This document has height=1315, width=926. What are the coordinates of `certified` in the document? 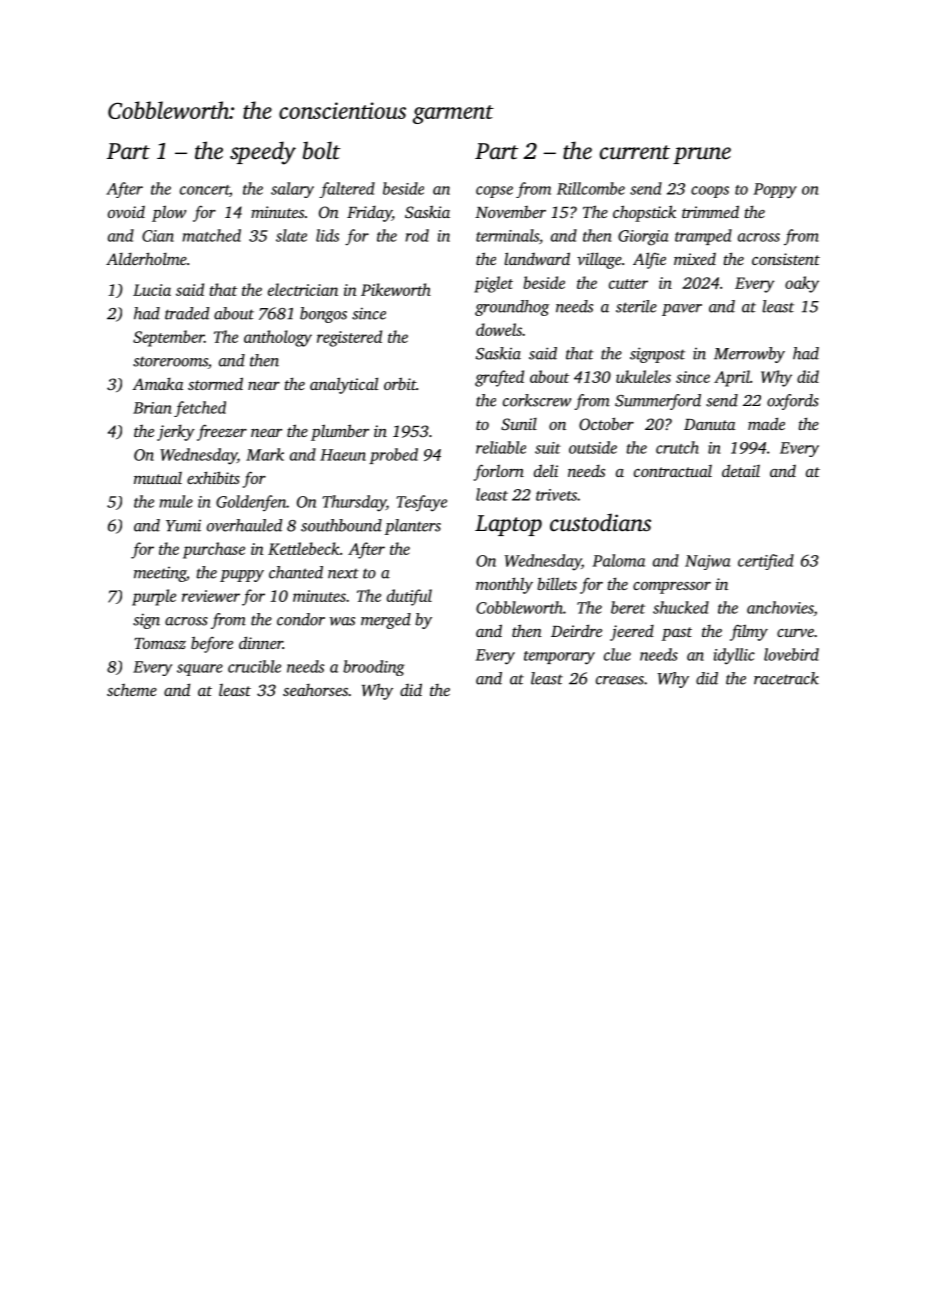 It's located at (766, 562).
